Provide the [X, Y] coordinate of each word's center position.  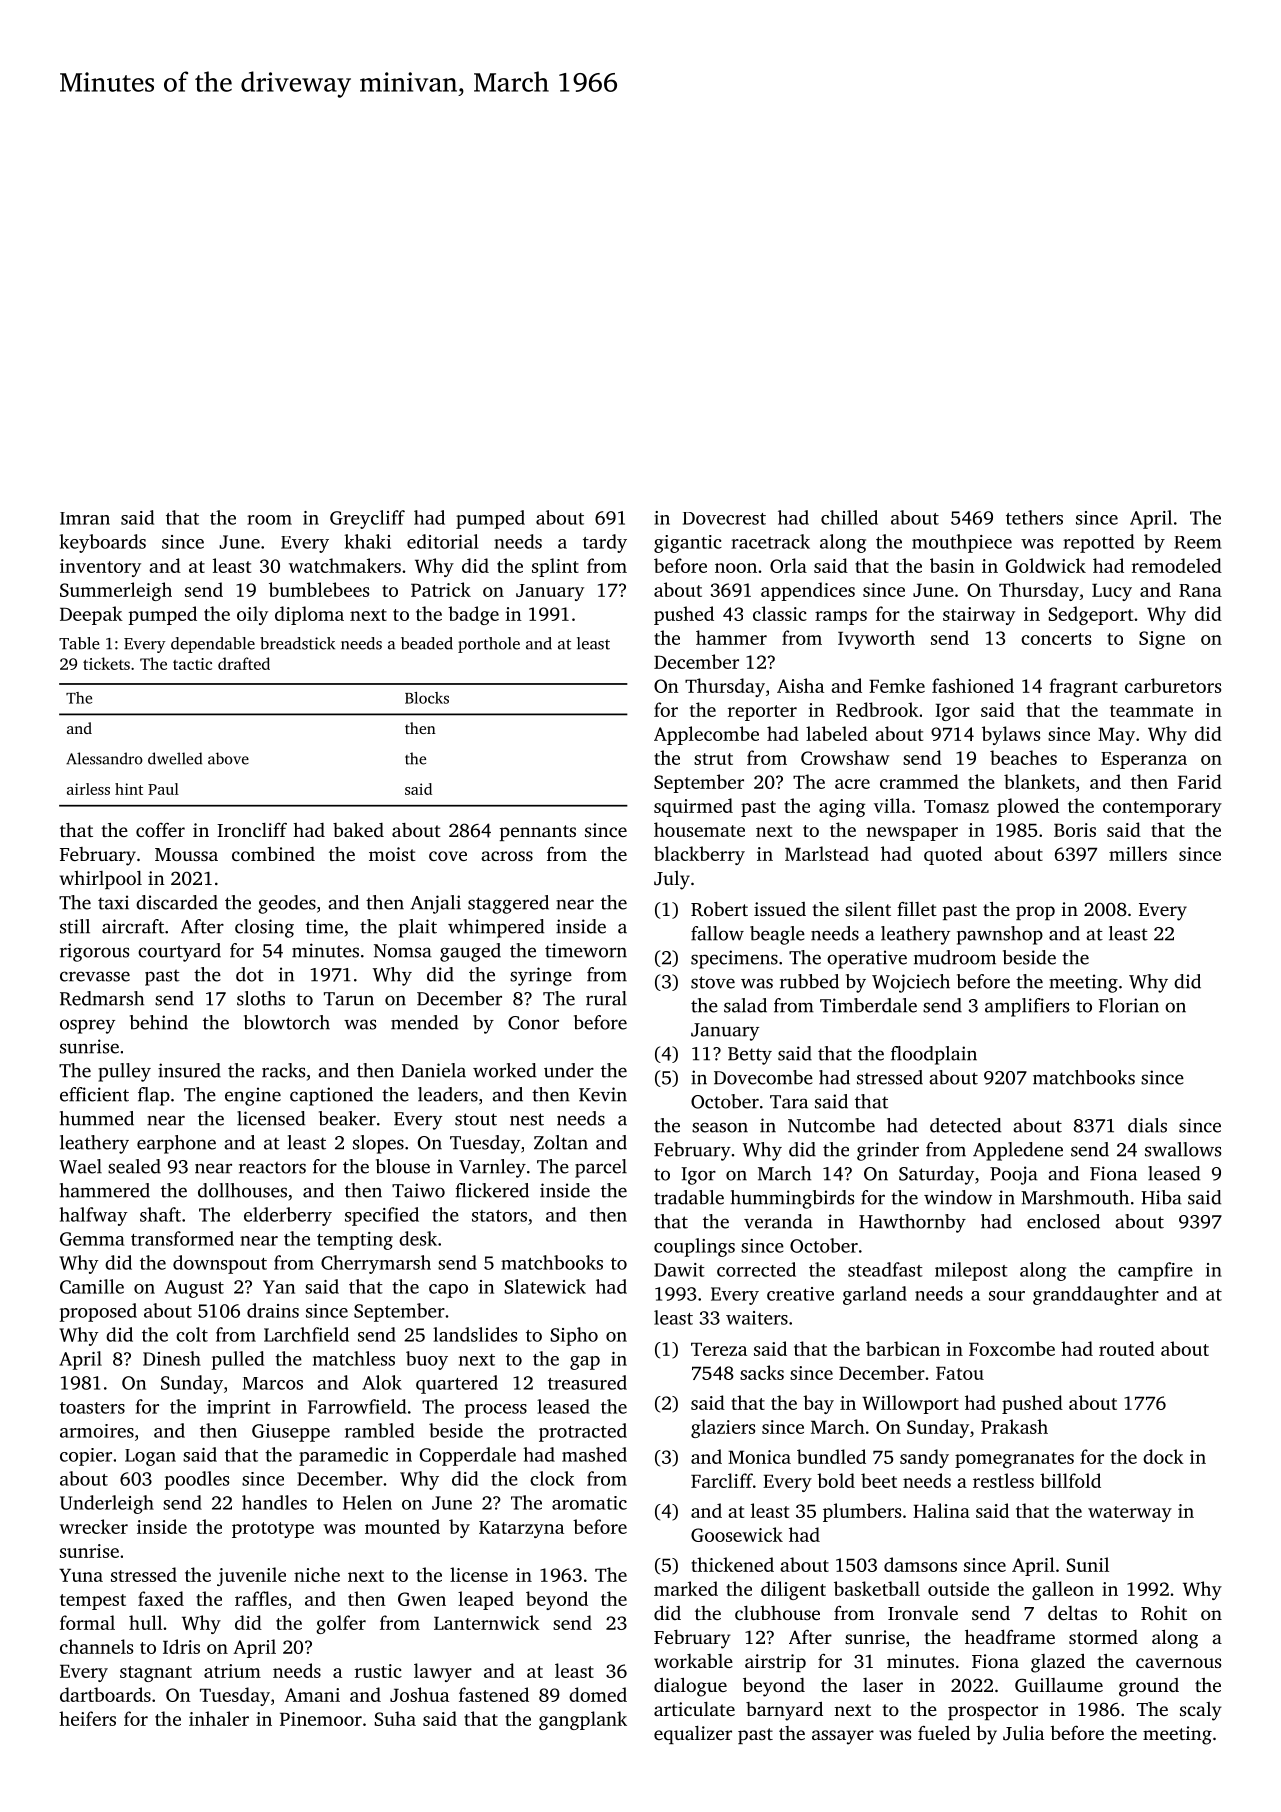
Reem [1198, 542]
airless [88, 789]
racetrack [770, 541]
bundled [831, 1456]
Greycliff [367, 519]
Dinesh [172, 1358]
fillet [917, 909]
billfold [1070, 1480]
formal [87, 1622]
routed [1127, 1348]
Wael [80, 1166]
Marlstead [827, 853]
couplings [694, 1247]
